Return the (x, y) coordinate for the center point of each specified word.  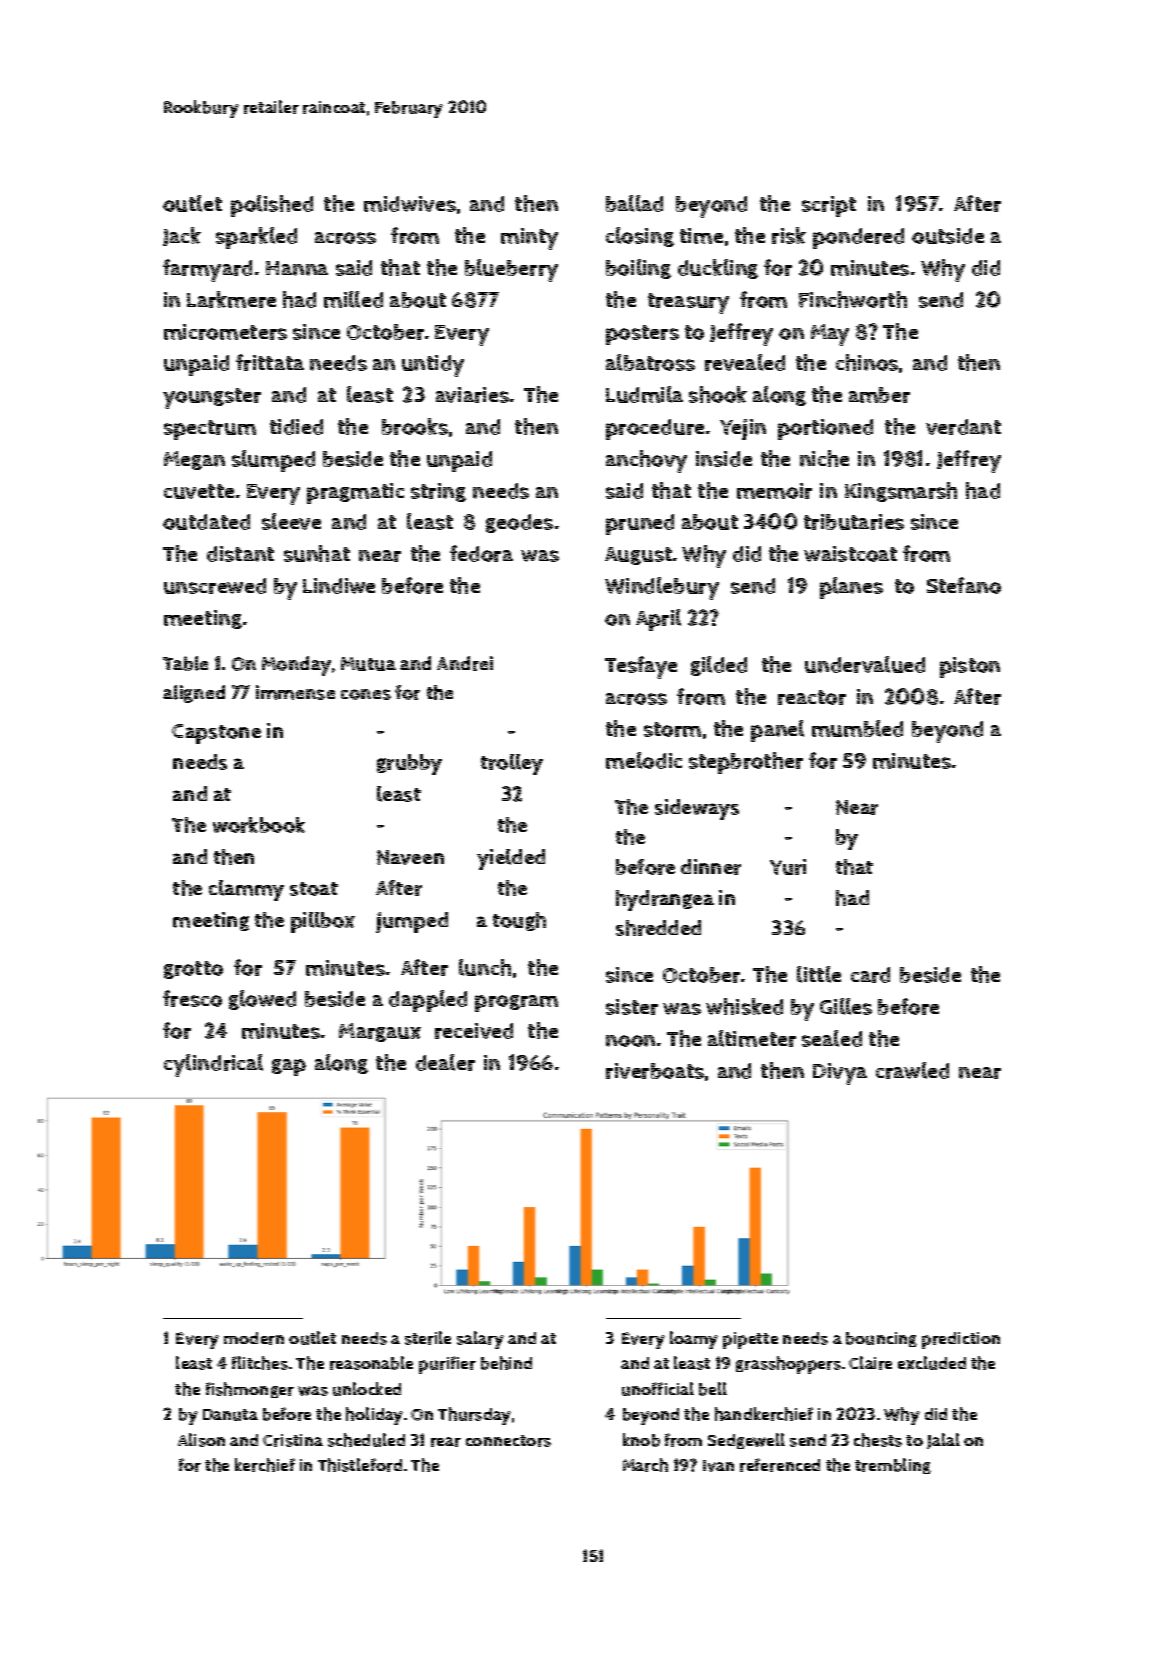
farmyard (207, 270)
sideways (697, 809)
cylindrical (213, 1065)
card (870, 975)
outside (948, 236)
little (819, 974)
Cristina (293, 1440)
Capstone (216, 734)
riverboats (655, 1071)
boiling (638, 269)
